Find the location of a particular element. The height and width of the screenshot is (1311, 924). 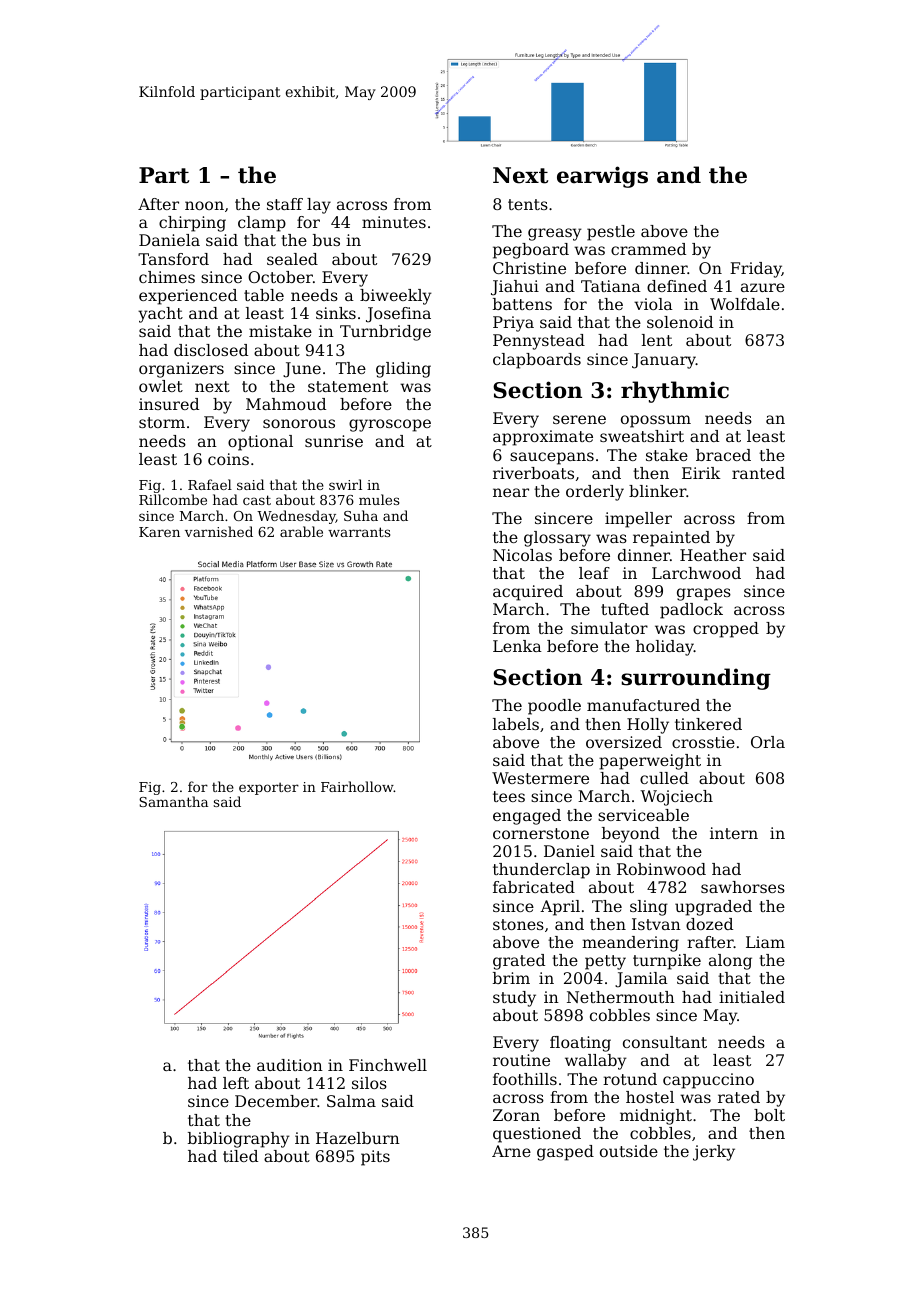

pits is located at coordinates (375, 1158).
